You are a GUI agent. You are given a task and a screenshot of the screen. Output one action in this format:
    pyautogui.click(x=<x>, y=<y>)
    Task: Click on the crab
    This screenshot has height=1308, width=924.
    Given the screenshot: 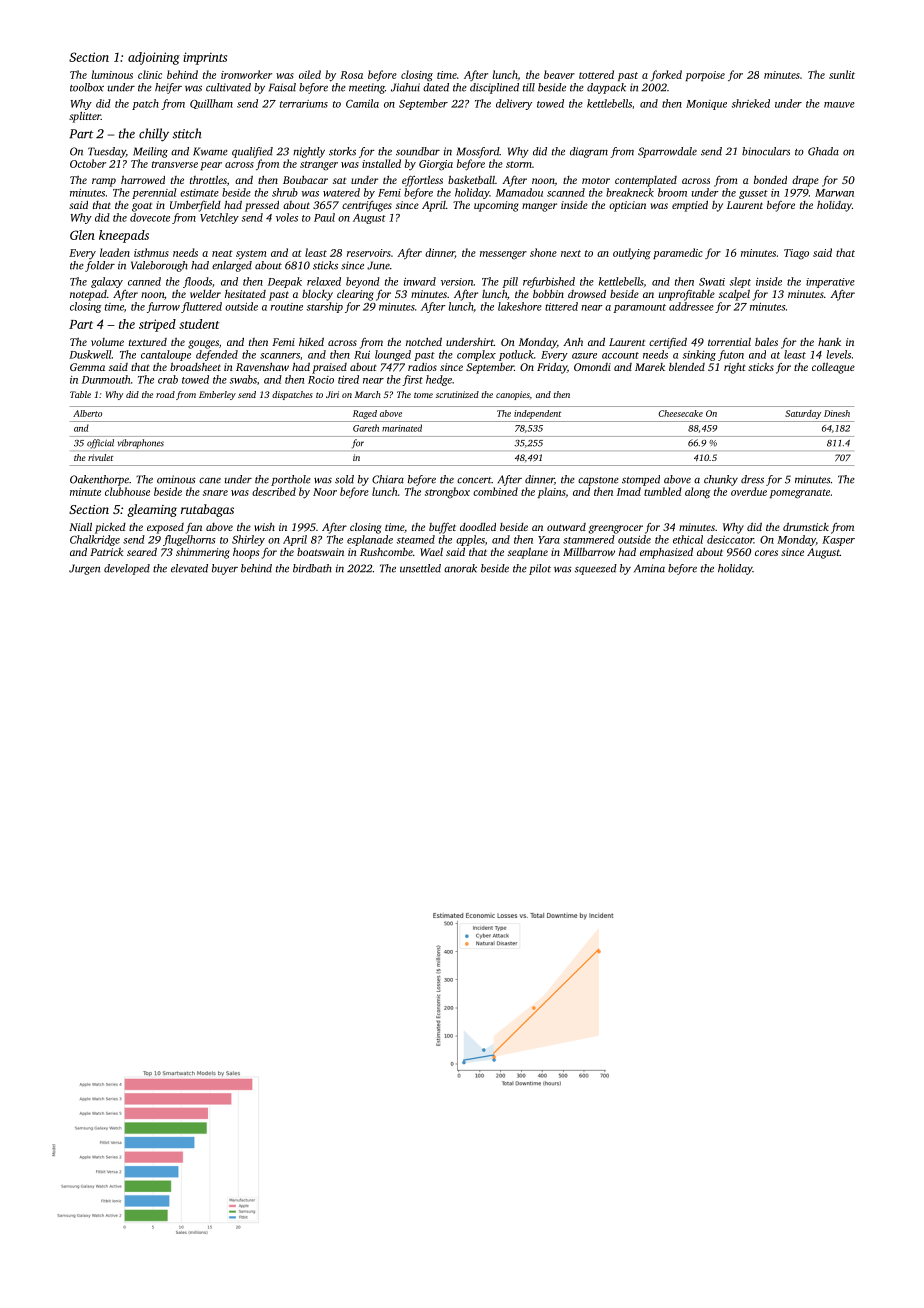 What is the action you would take?
    pyautogui.click(x=168, y=379)
